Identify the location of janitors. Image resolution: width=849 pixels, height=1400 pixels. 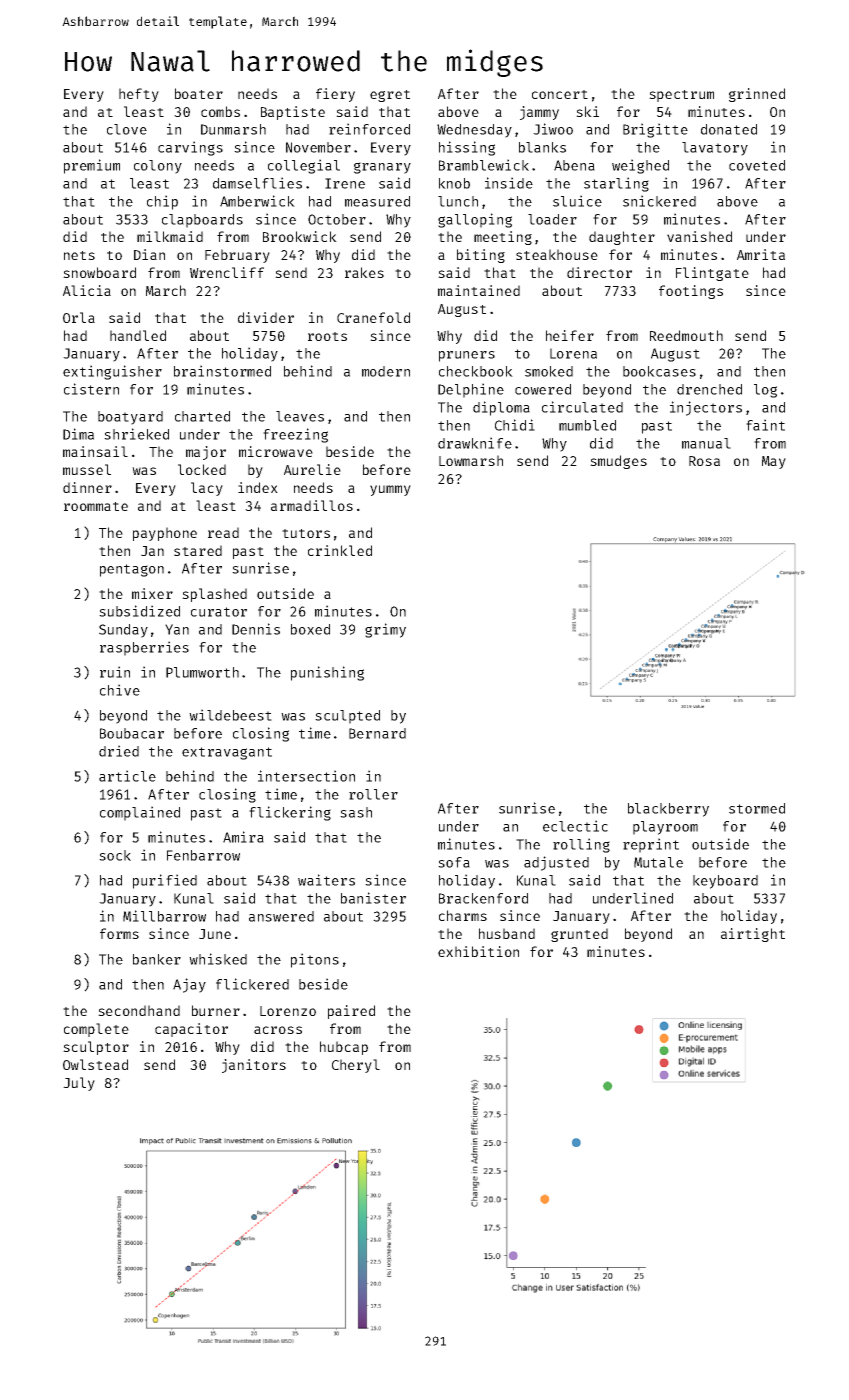
(254, 1066).
